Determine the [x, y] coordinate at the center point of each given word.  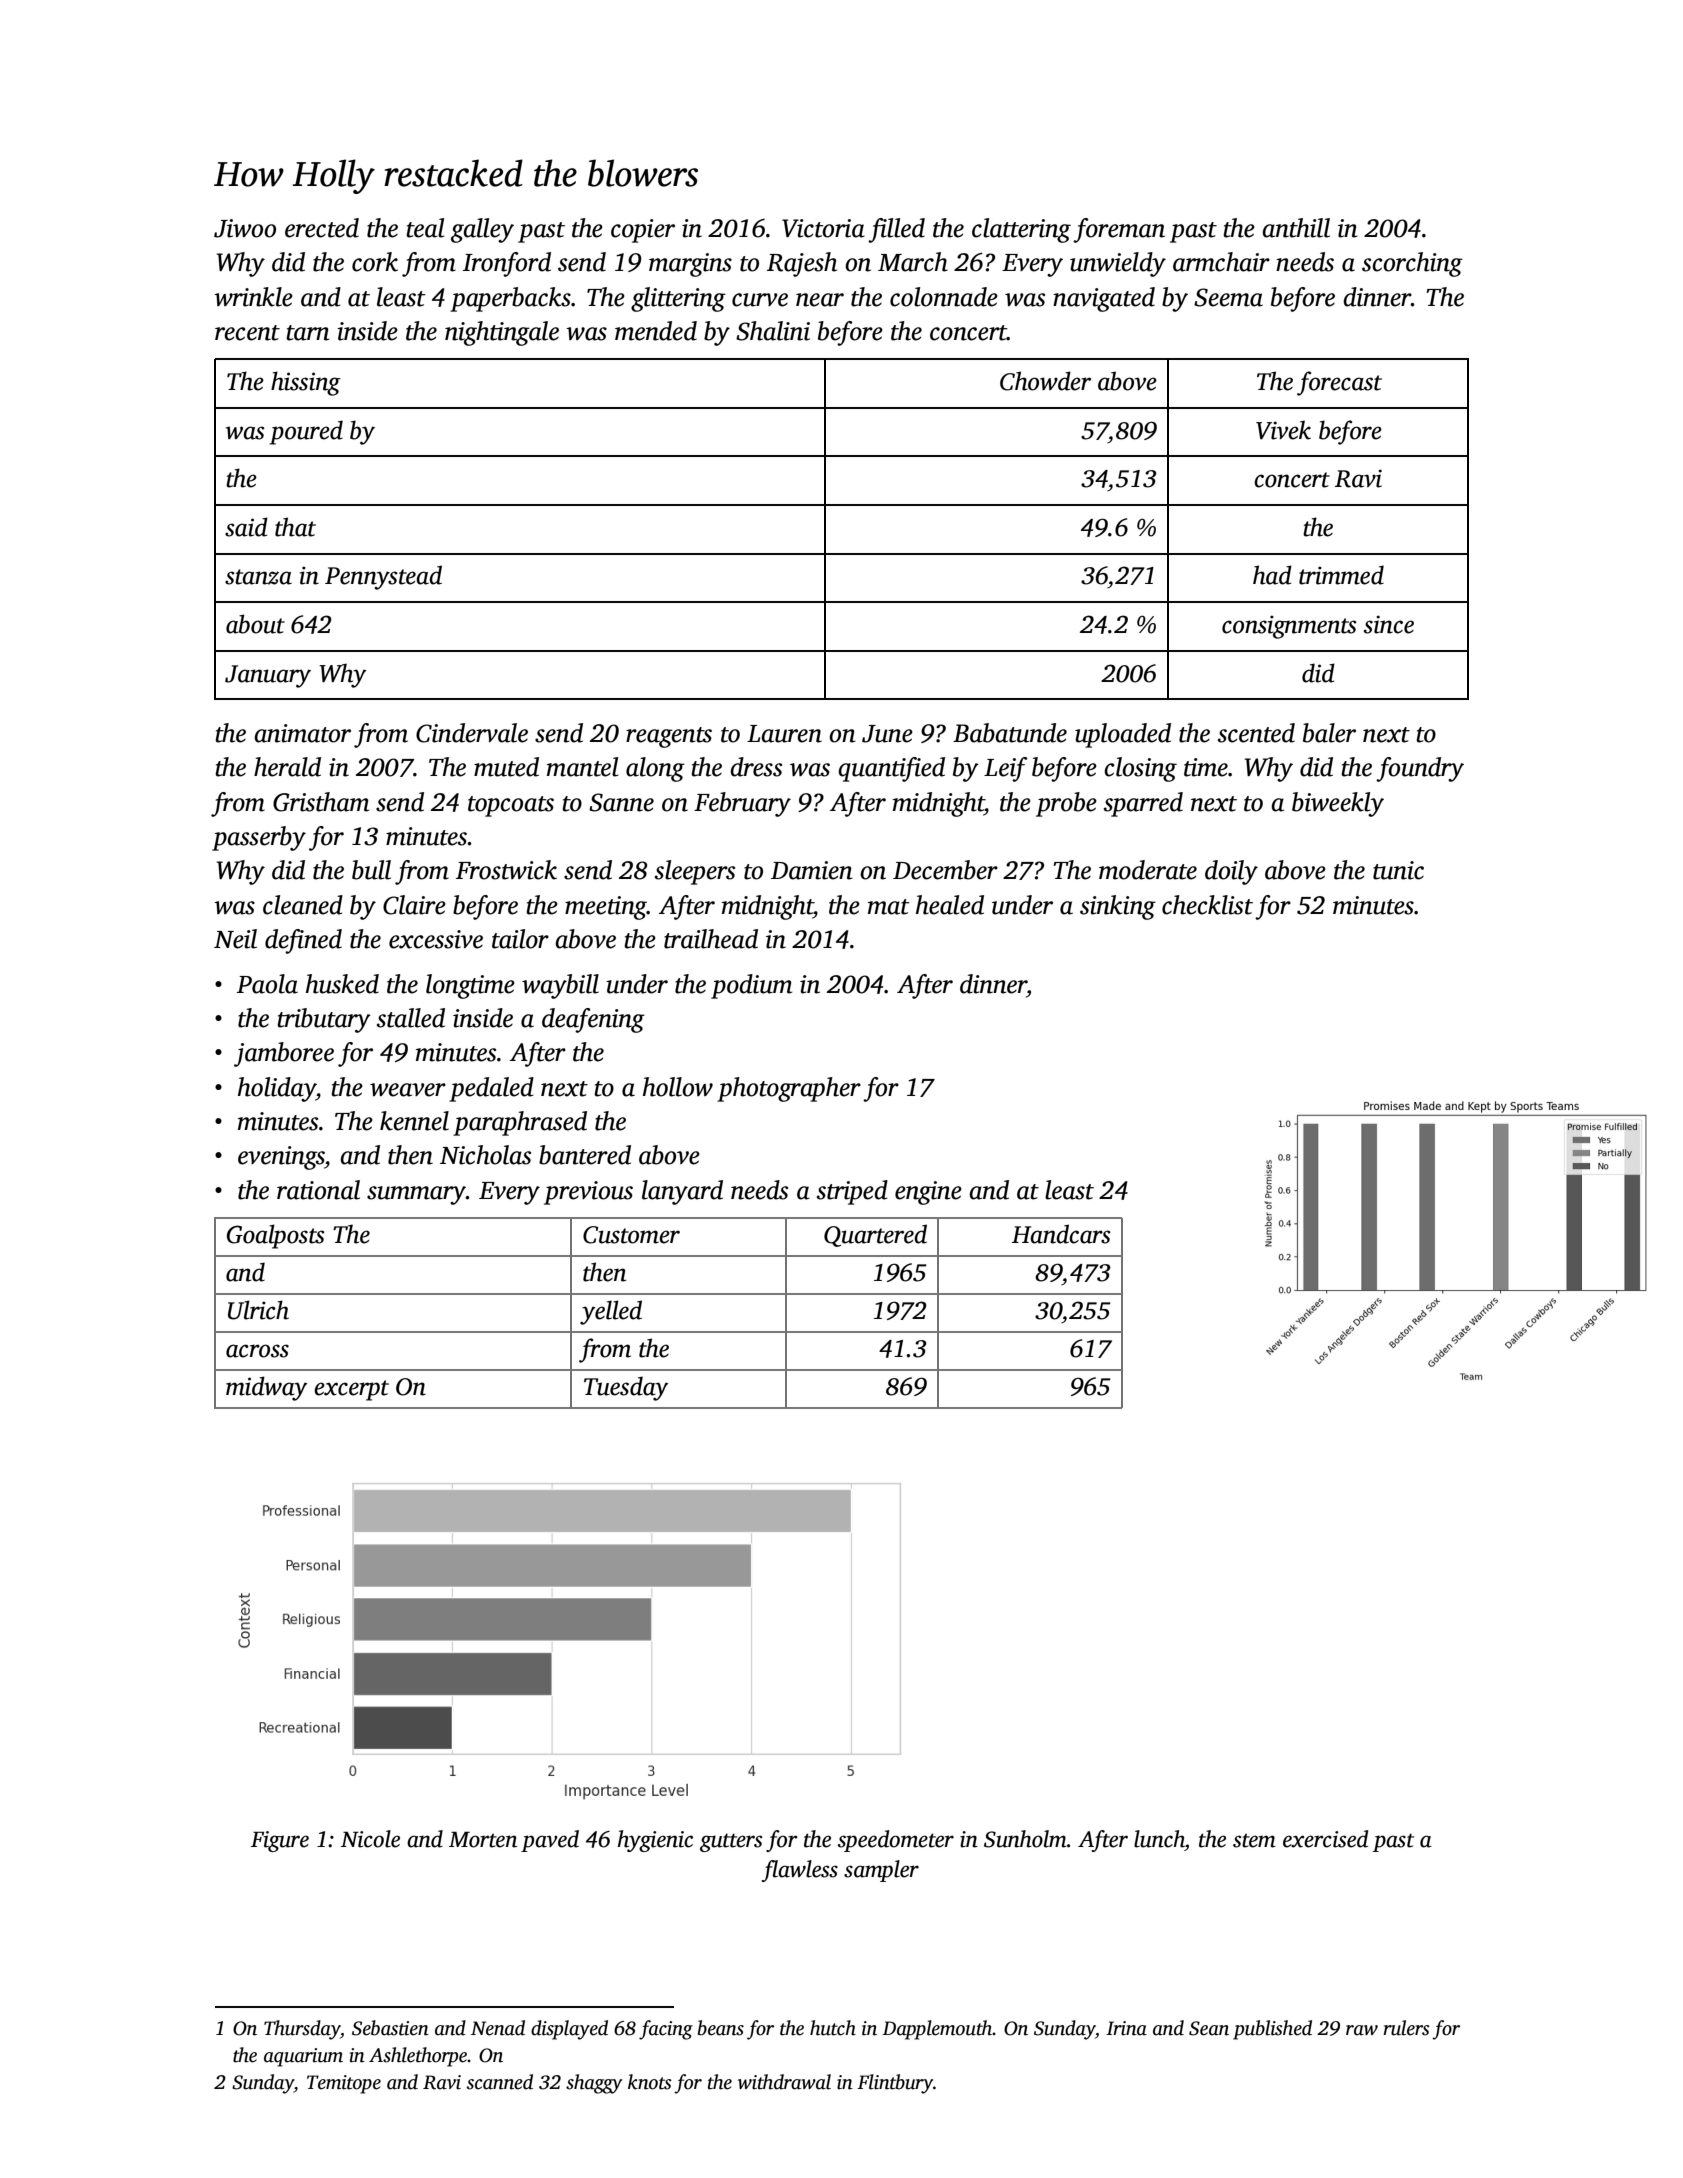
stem [1254, 1841]
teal [425, 228]
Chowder [1045, 381]
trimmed [1341, 575]
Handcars [1061, 1234]
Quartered [875, 1235]
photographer [789, 1089]
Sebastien [390, 2028]
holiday [277, 1089]
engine [928, 1193]
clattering [1021, 230]
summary [416, 1195]
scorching [1412, 264]
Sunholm [1025, 1839]
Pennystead [383, 577]
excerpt [351, 1390]
